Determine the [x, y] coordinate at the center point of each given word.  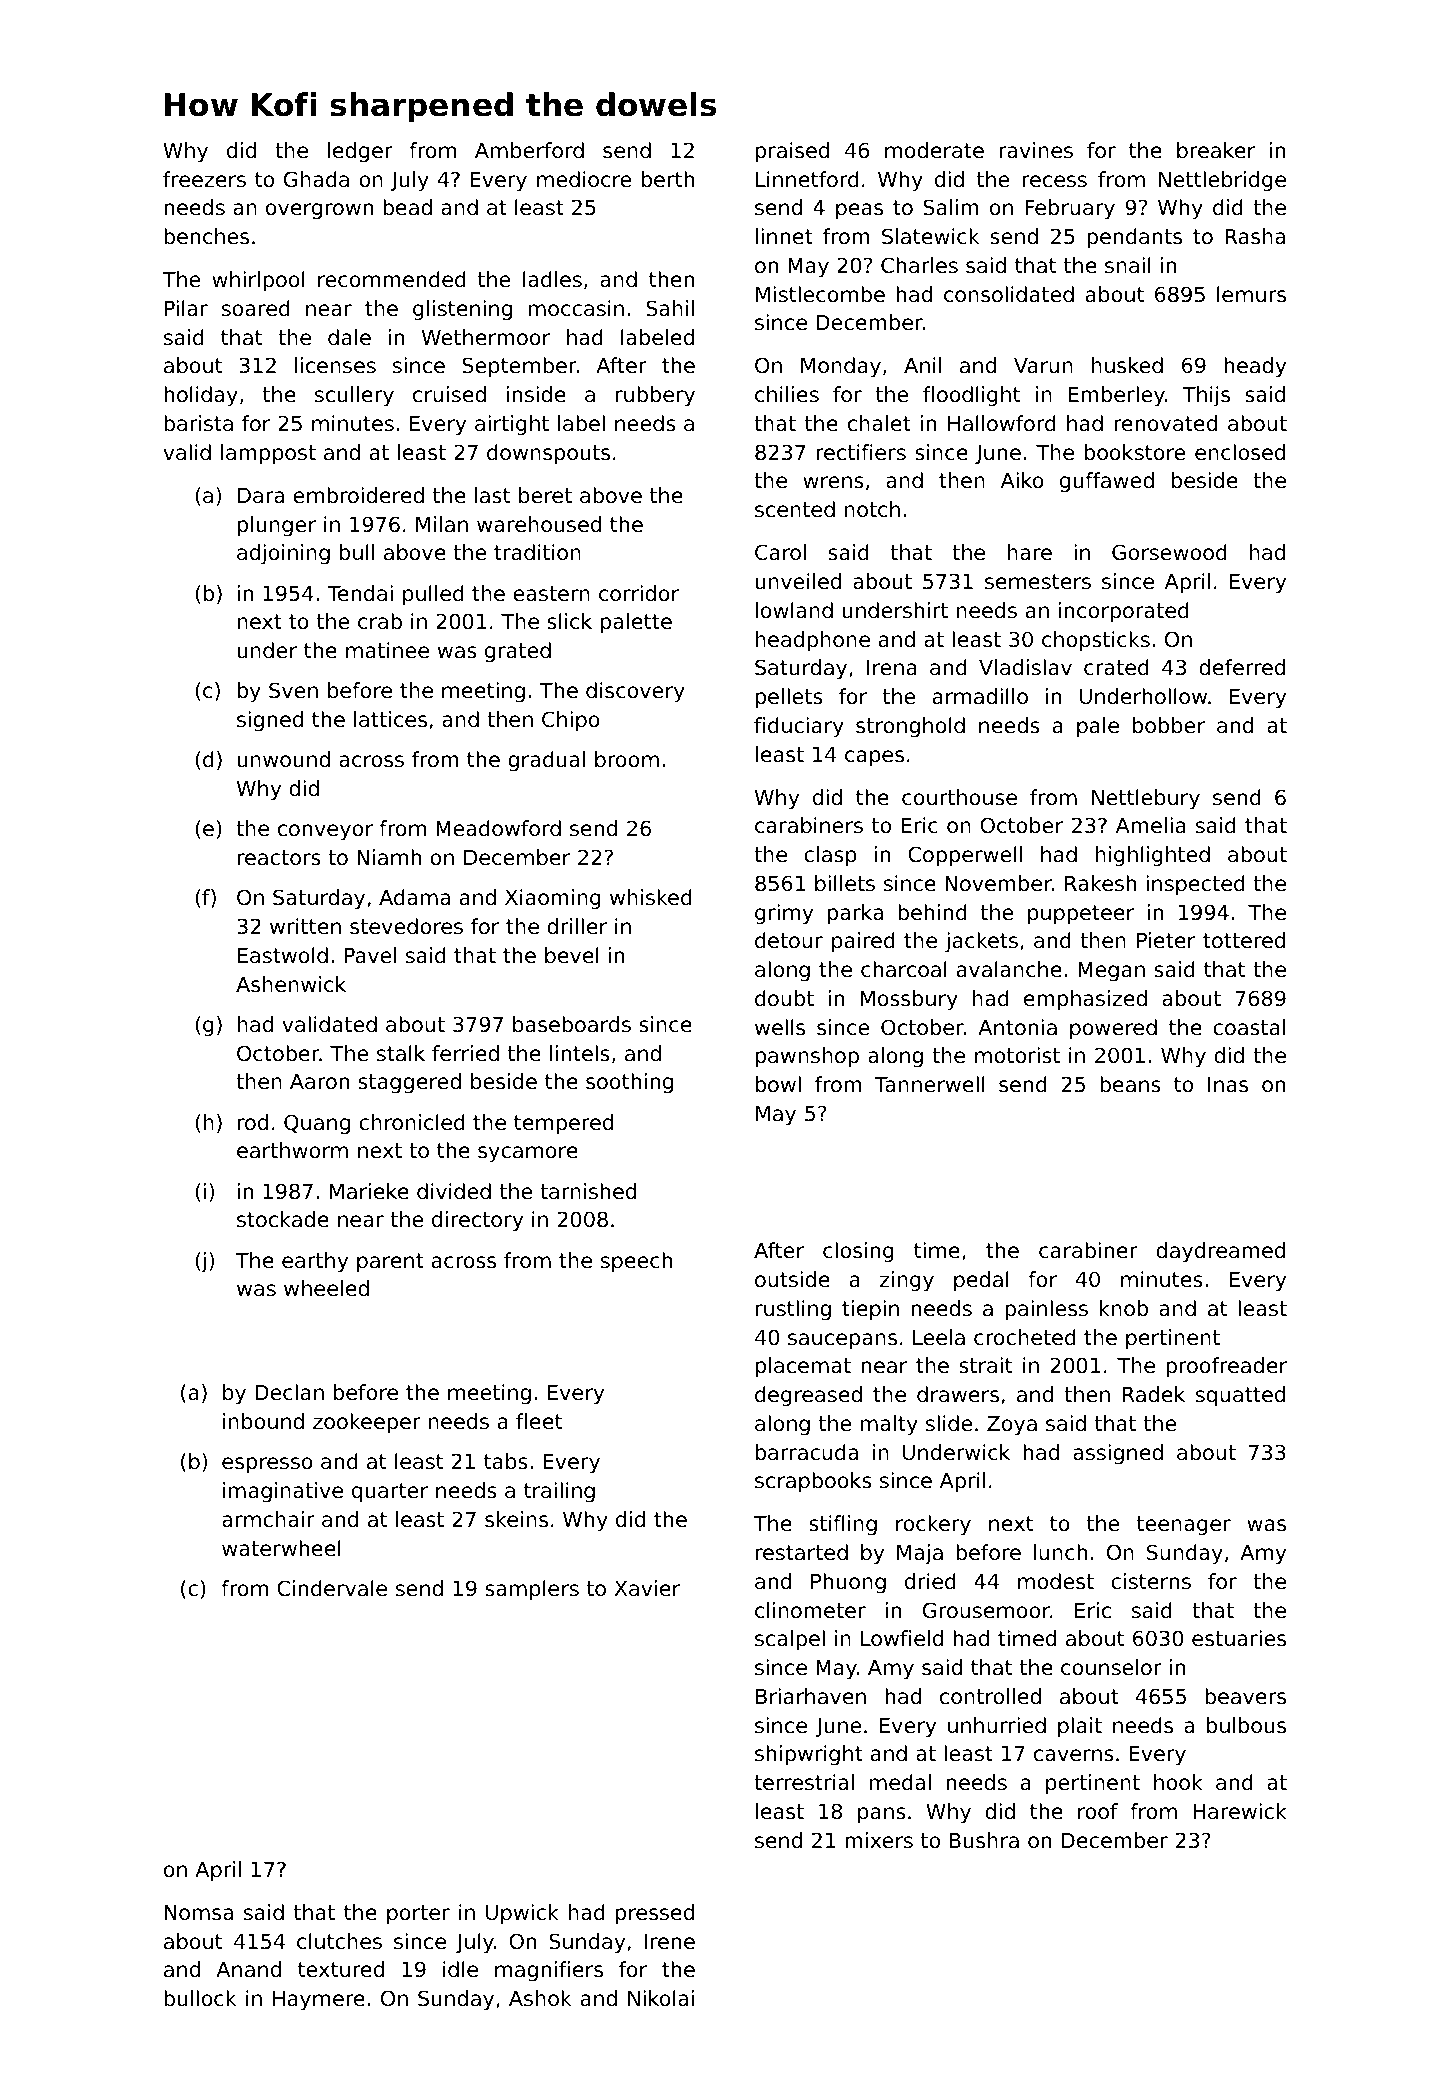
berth [668, 179]
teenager [1184, 1526]
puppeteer [1081, 915]
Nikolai [661, 1998]
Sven [293, 690]
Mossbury [909, 1000]
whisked [651, 897]
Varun [1043, 366]
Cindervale [332, 1588]
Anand [248, 1969]
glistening [462, 310]
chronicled [412, 1122]
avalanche [1009, 969]
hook [1178, 1782]
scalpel [790, 1640]
